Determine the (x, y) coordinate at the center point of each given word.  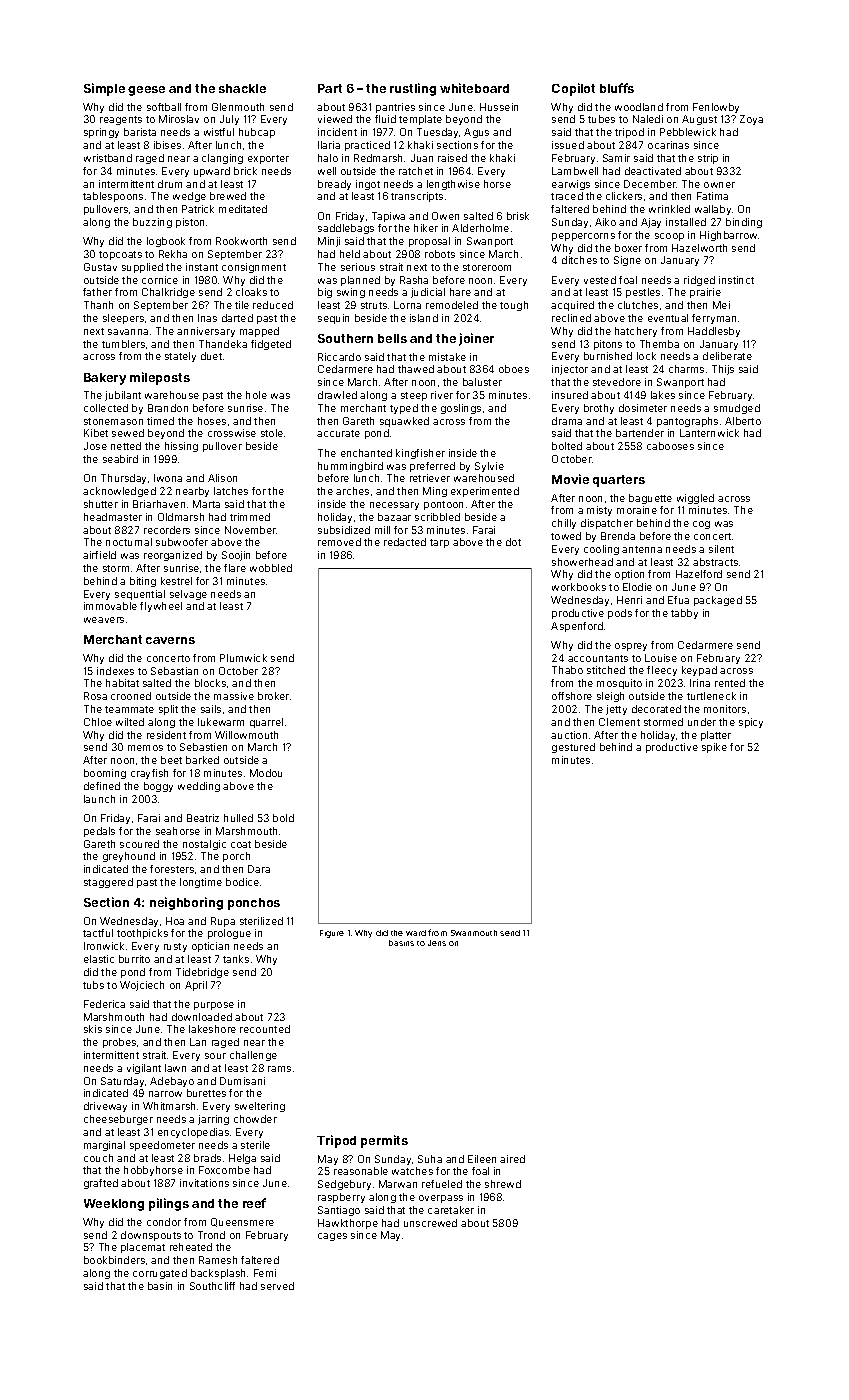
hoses (212, 421)
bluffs (617, 88)
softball (164, 107)
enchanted (366, 453)
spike (714, 748)
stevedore (617, 382)
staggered (108, 883)
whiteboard (474, 88)
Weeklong (114, 1205)
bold (283, 818)
